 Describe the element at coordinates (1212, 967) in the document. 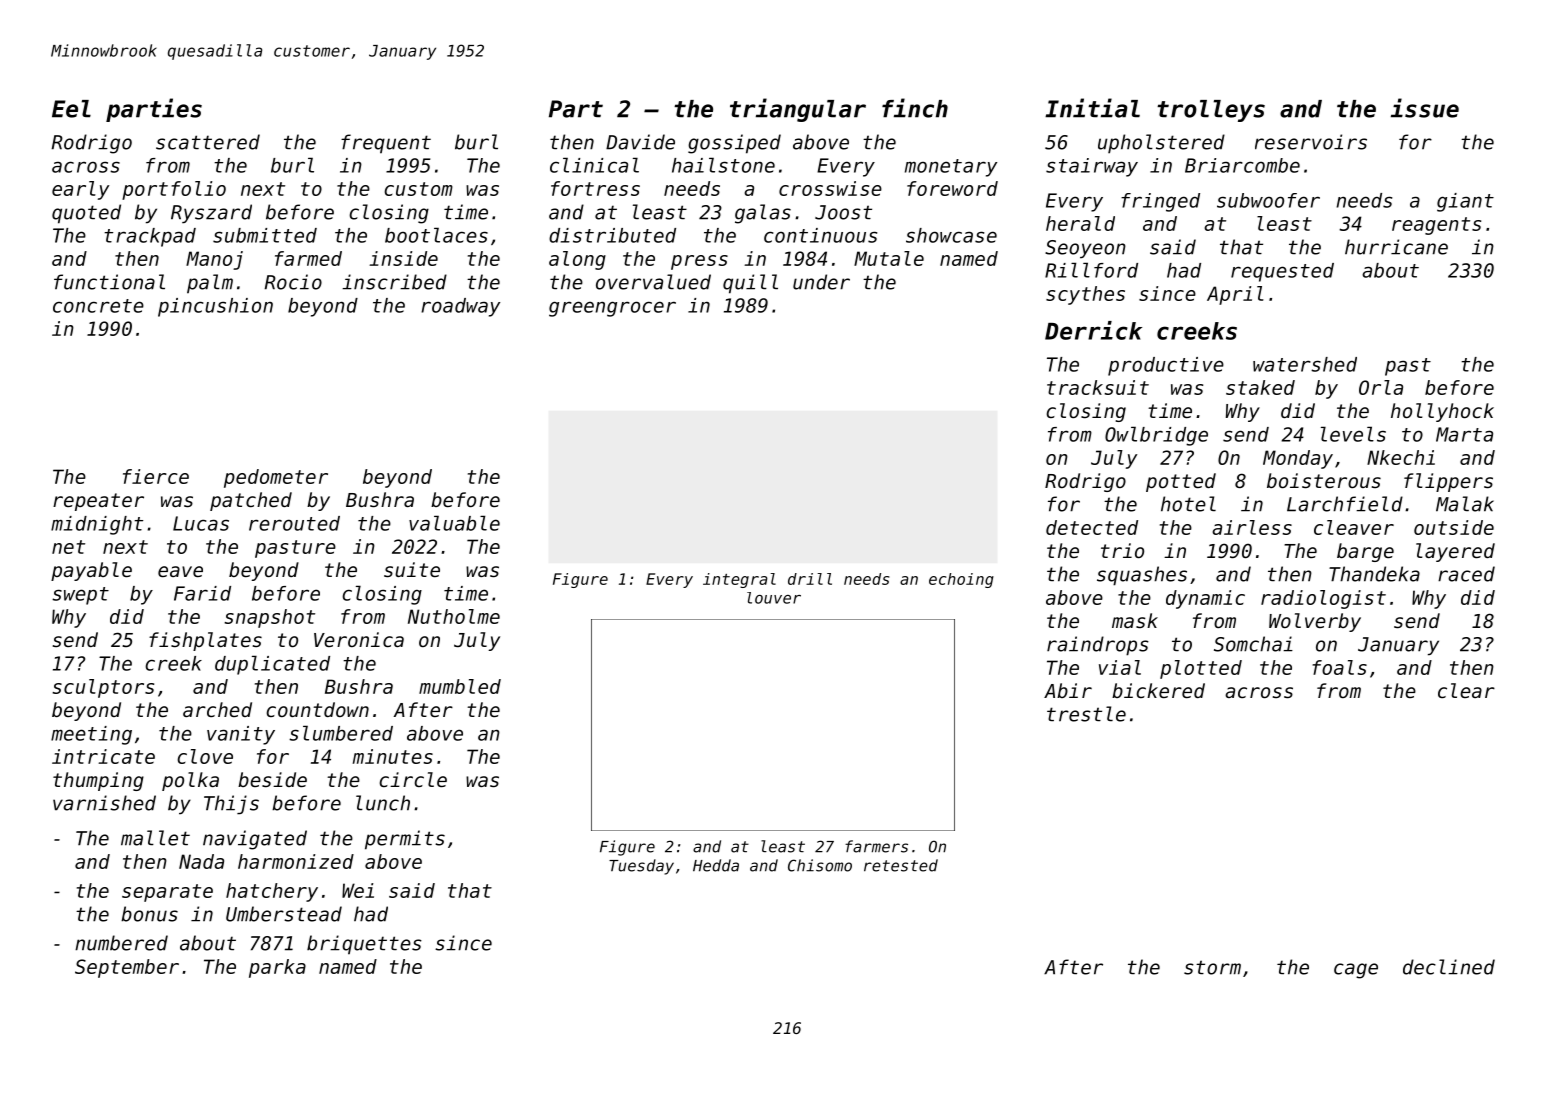

I see `storm` at that location.
